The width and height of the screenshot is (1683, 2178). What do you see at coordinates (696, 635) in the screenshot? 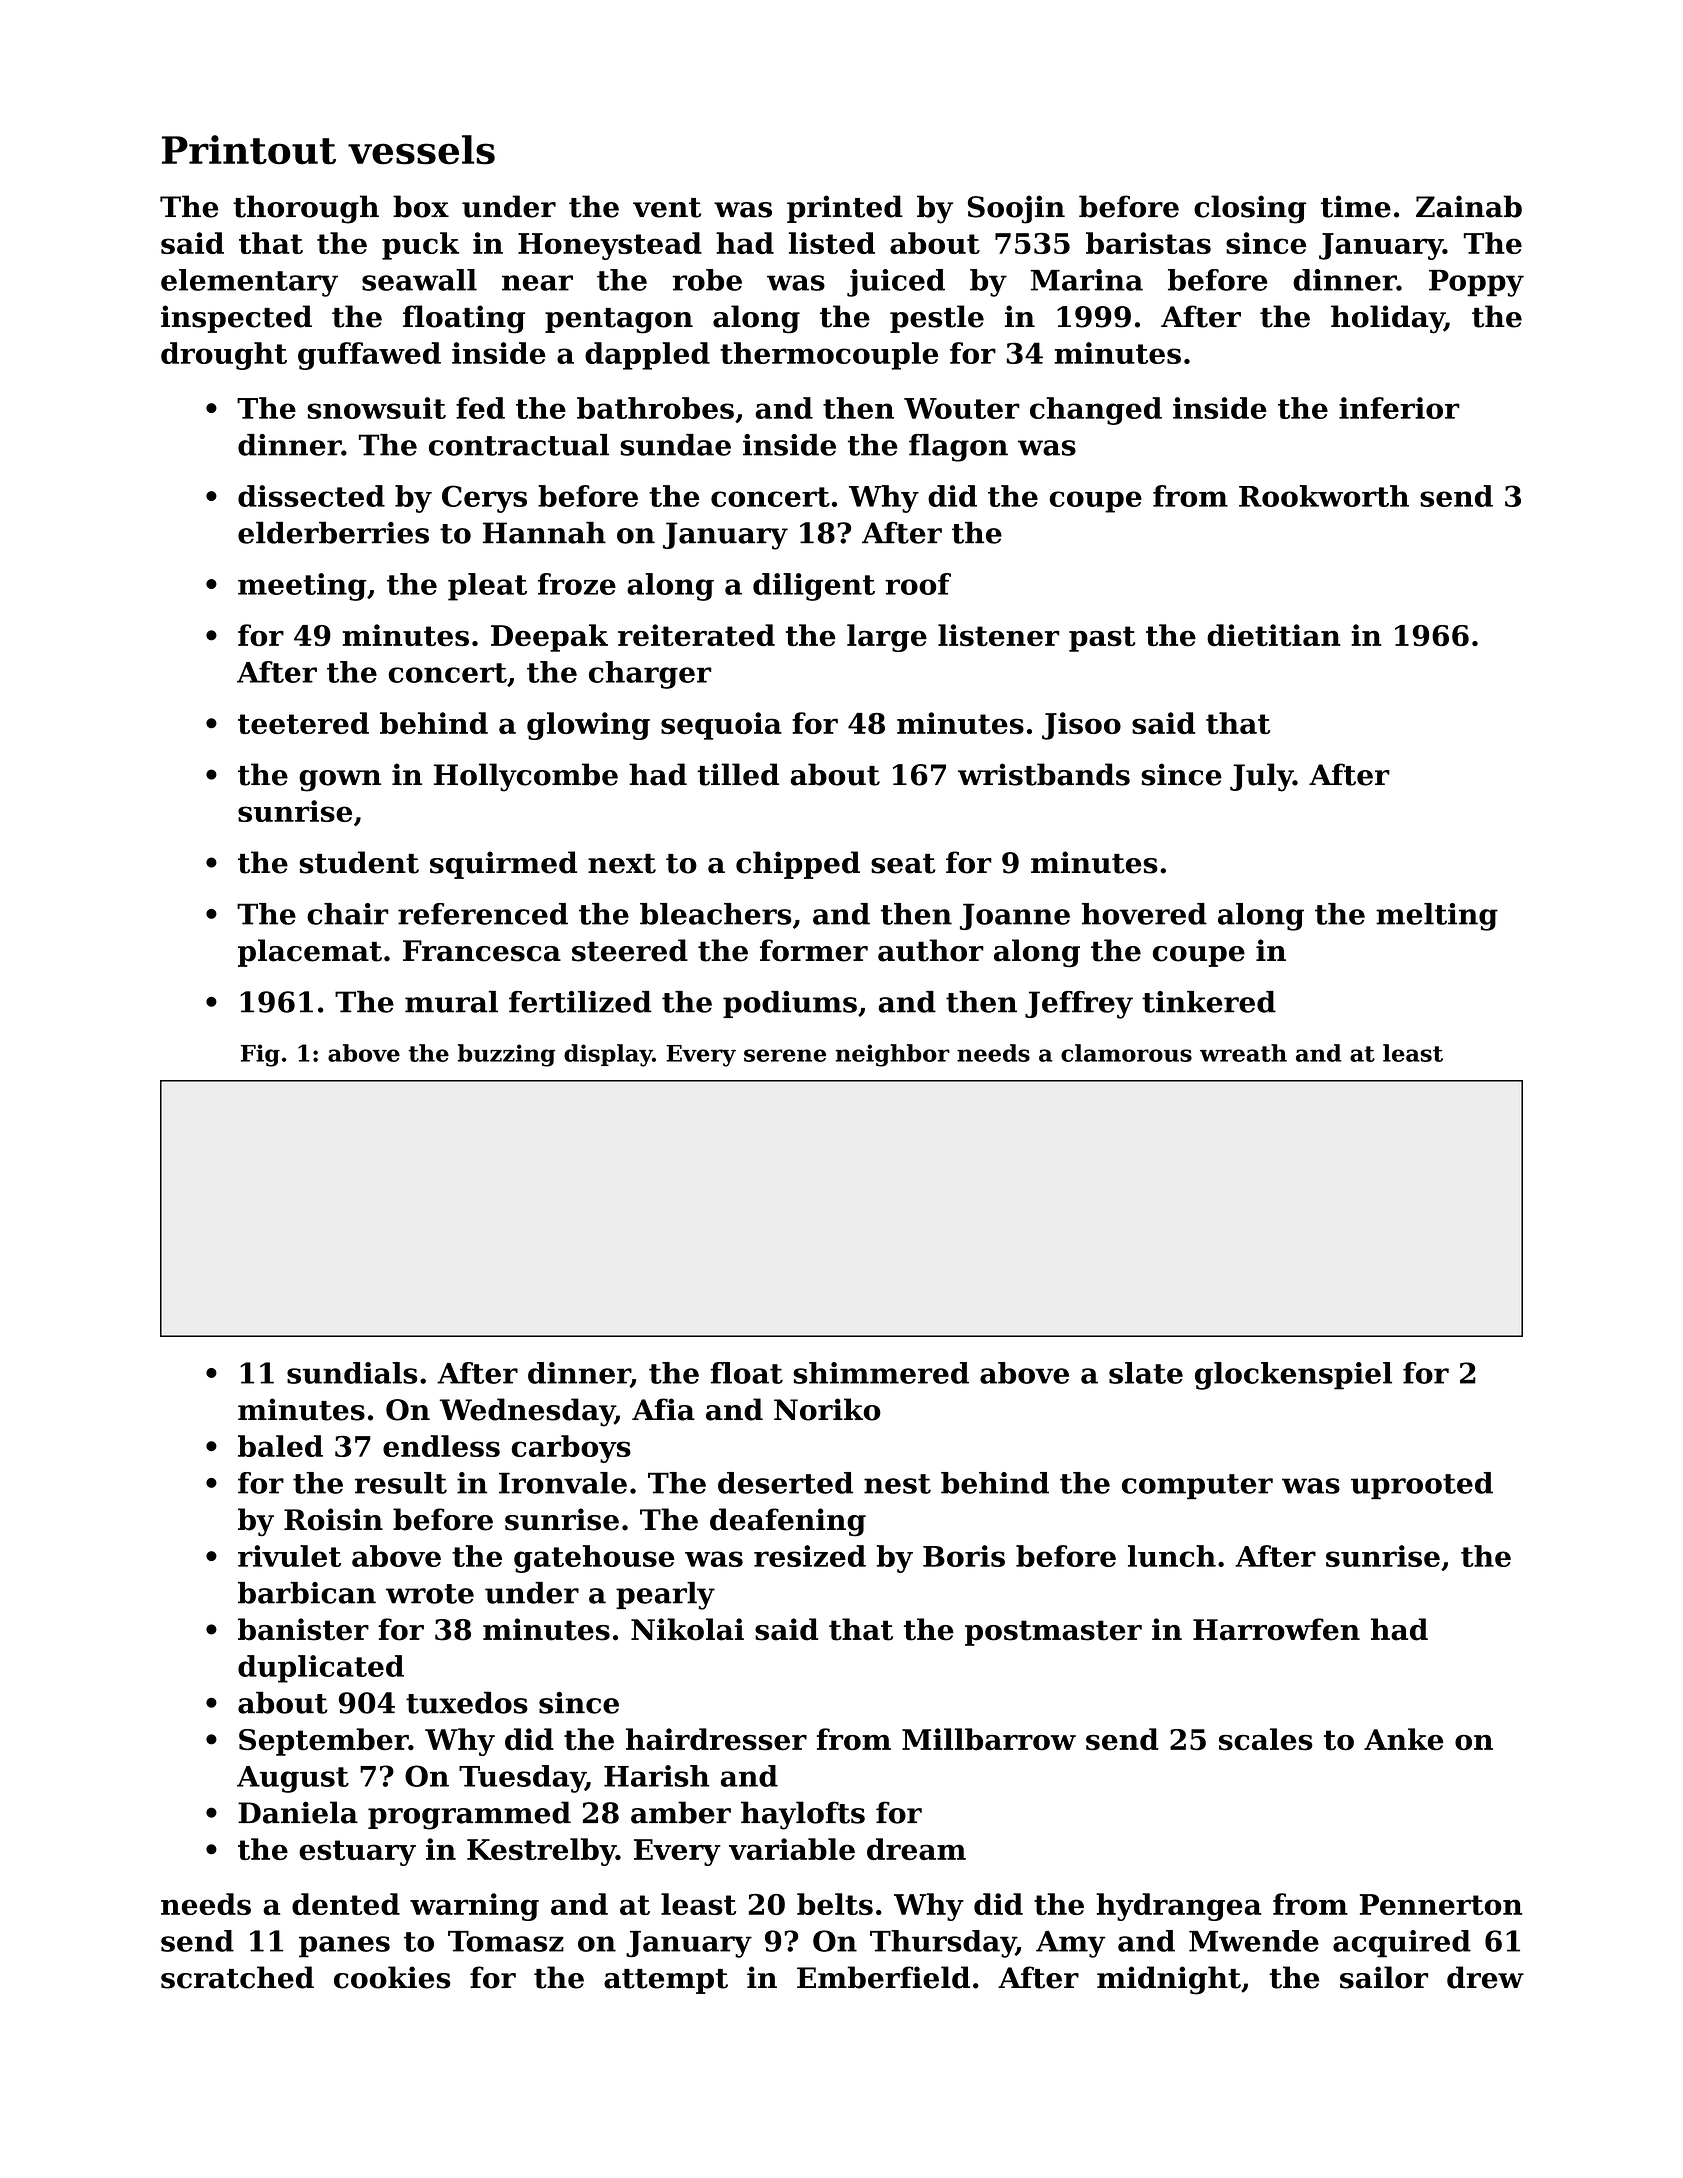
I see `reiterated` at bounding box center [696, 635].
